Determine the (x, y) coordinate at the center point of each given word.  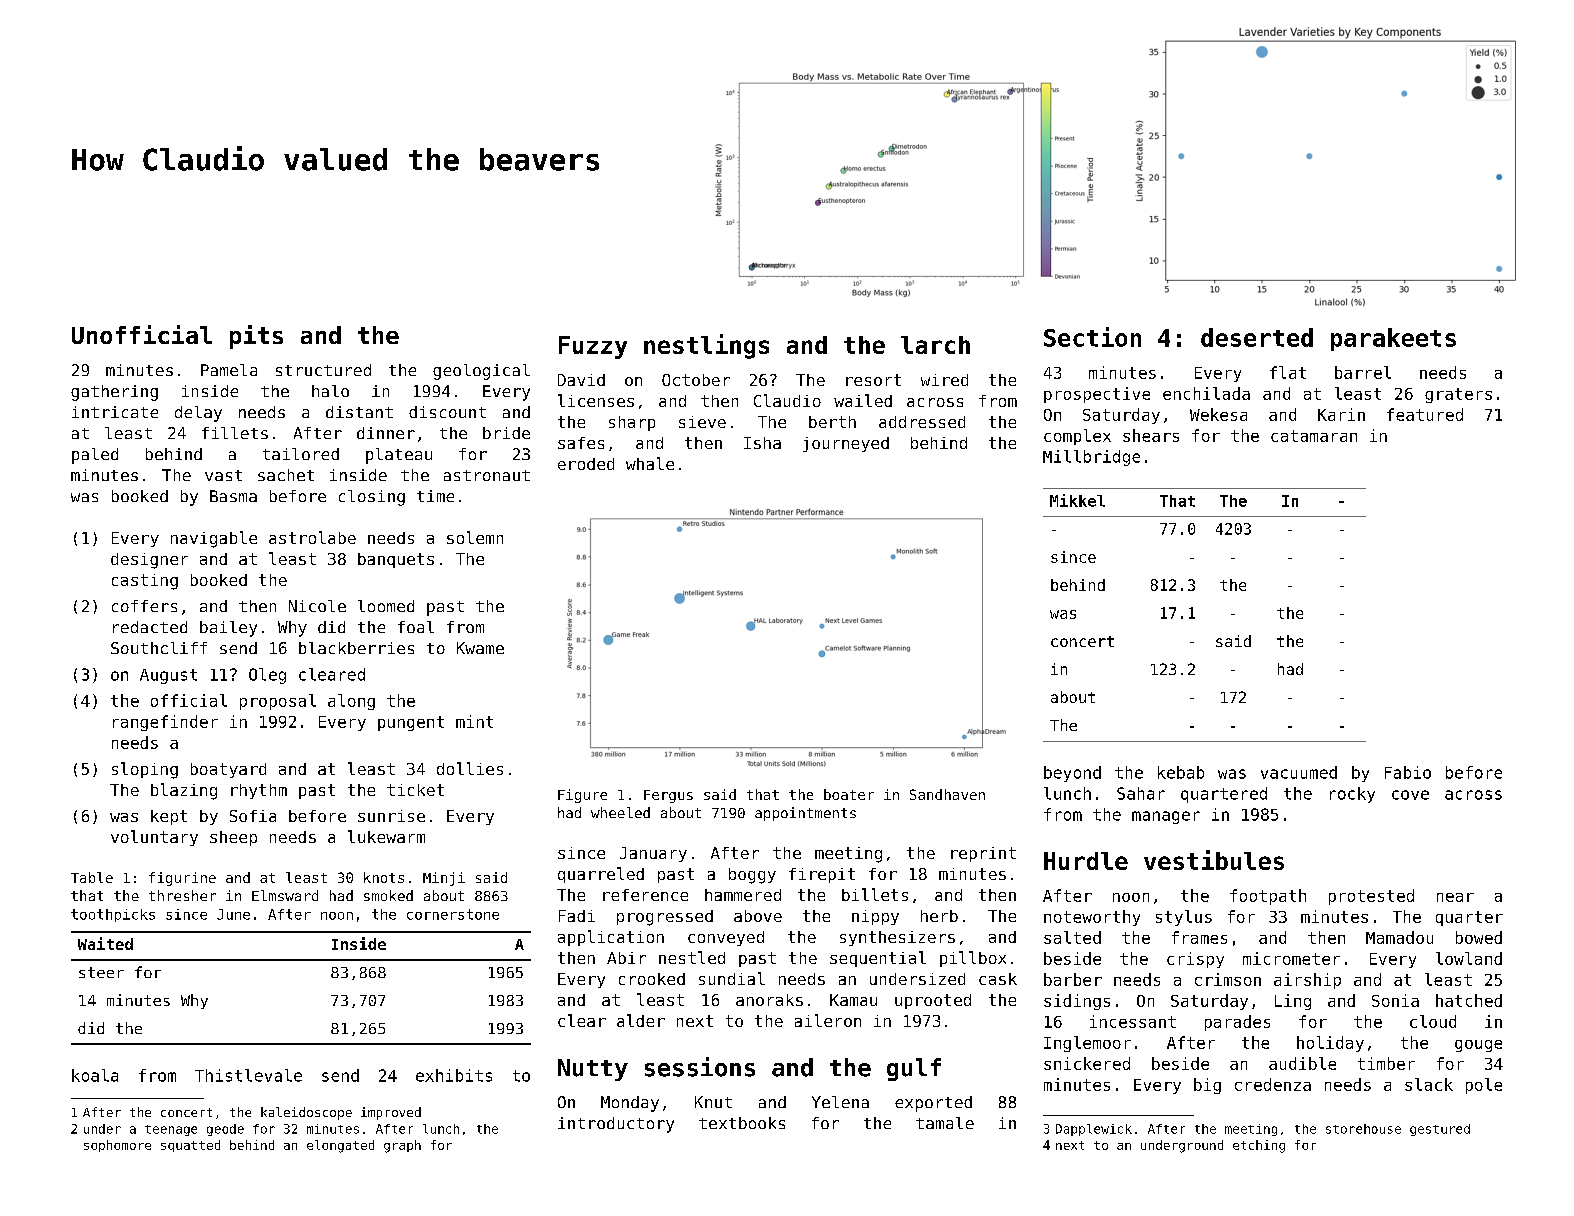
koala (95, 1075)
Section (1092, 337)
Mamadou (1399, 937)
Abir (626, 958)
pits (256, 337)
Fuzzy (593, 347)
